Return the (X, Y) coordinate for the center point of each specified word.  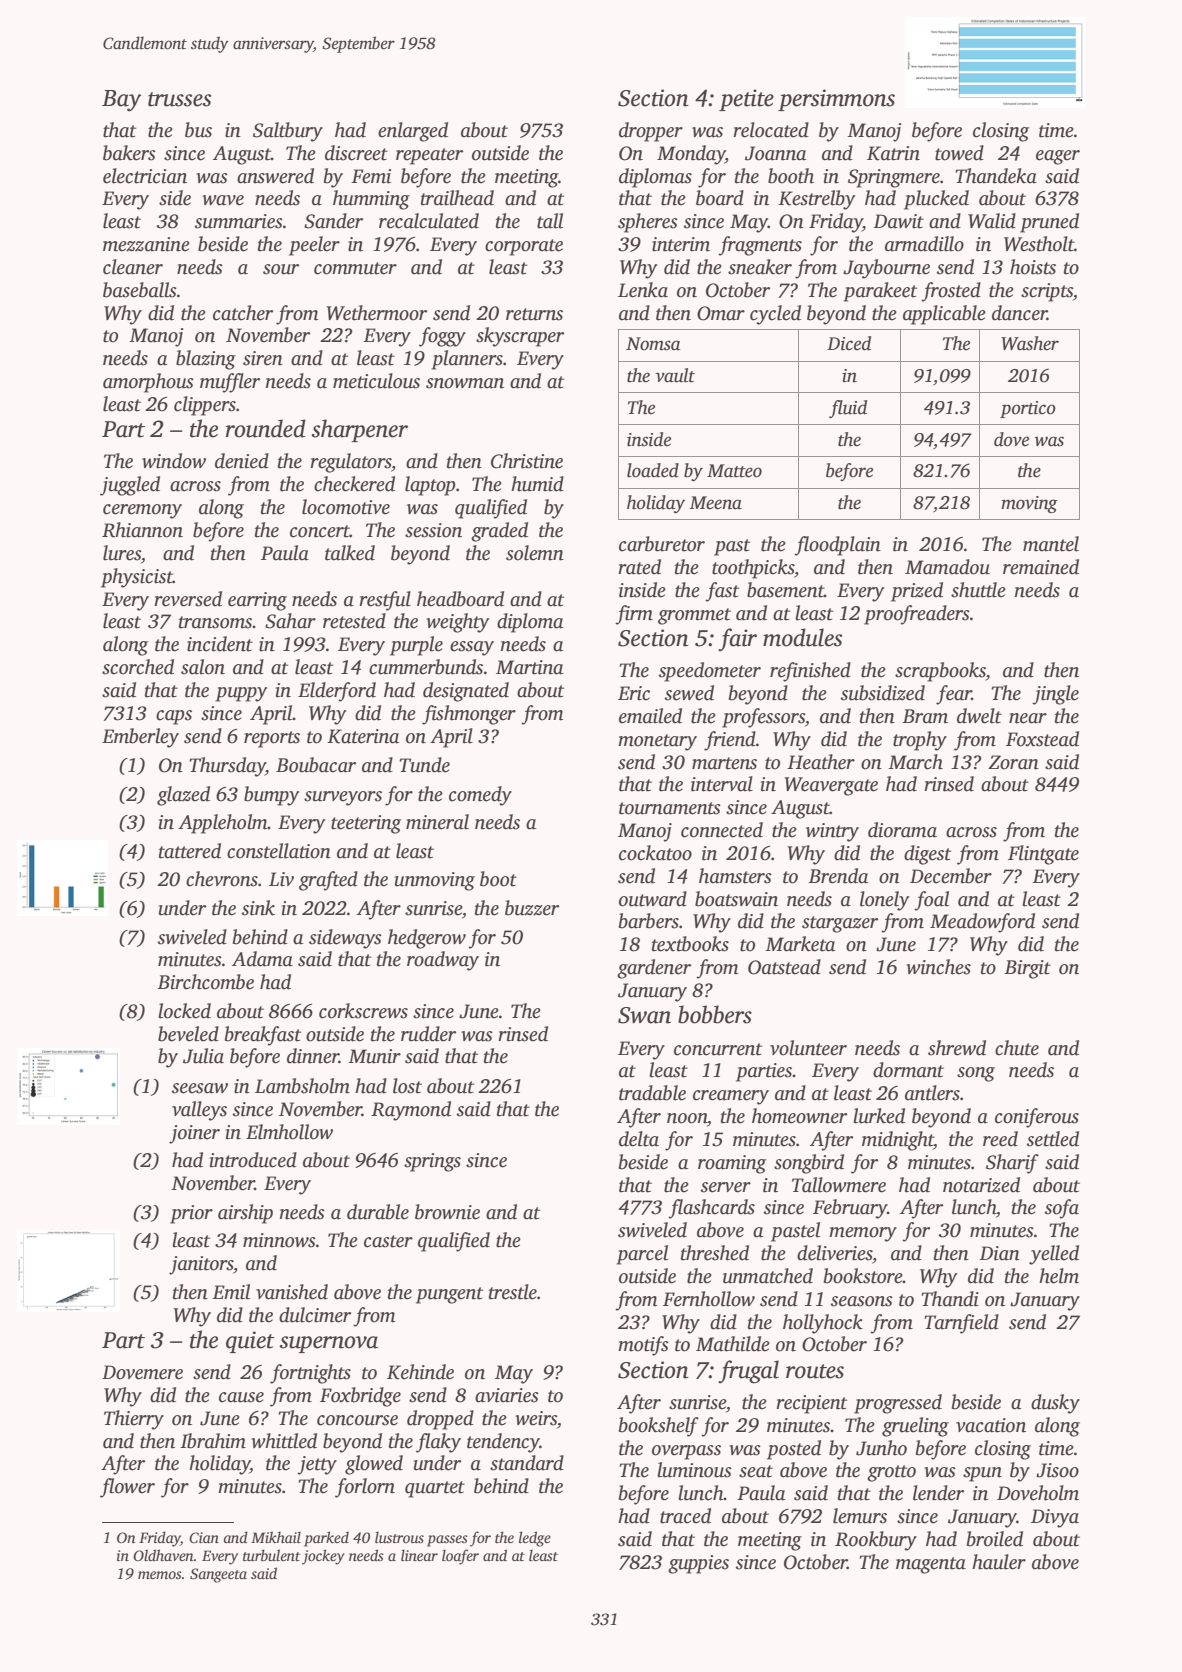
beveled (188, 1034)
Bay (121, 101)
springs (432, 1162)
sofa (1062, 1209)
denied (242, 461)
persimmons (836, 100)
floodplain (837, 546)
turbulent (271, 1555)
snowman (465, 383)
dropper (651, 132)
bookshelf (659, 1427)
